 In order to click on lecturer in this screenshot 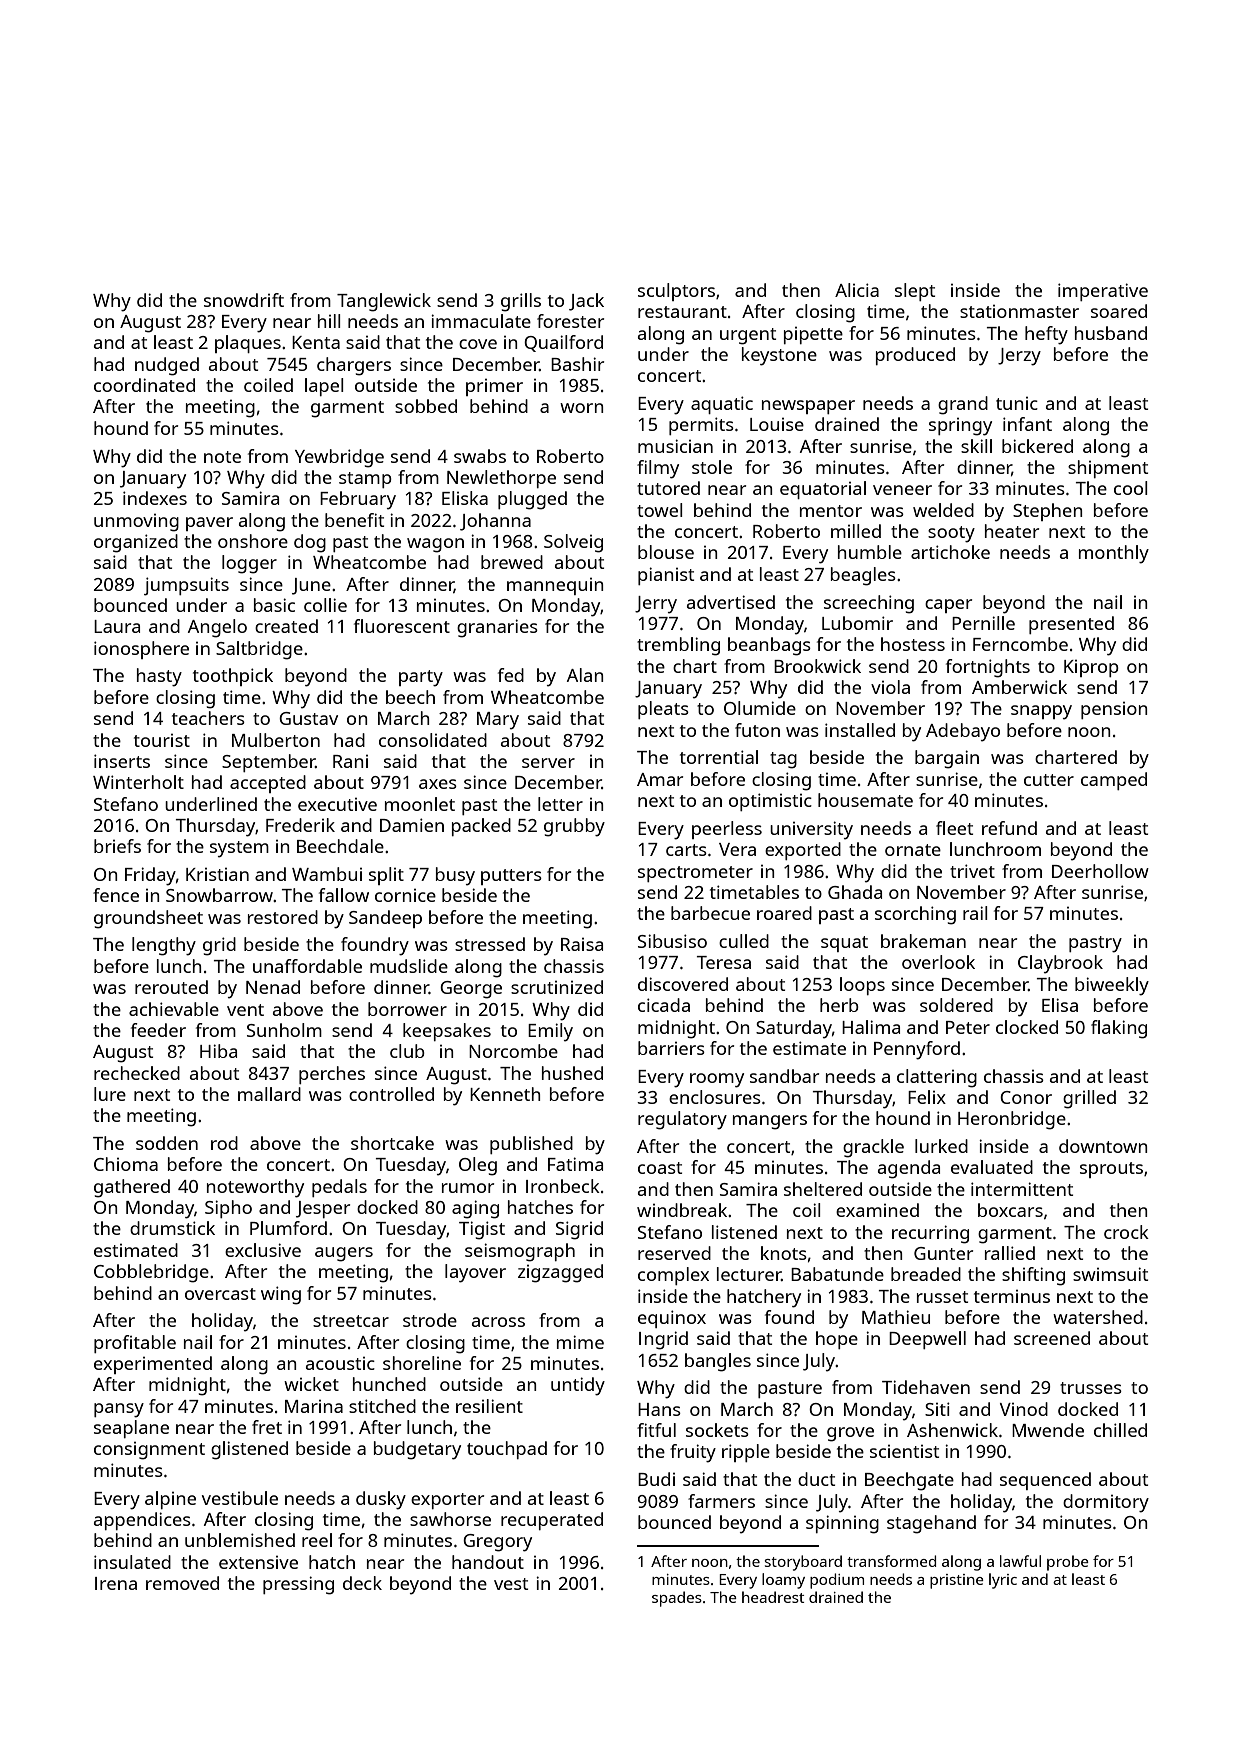, I will do `click(749, 1274)`.
